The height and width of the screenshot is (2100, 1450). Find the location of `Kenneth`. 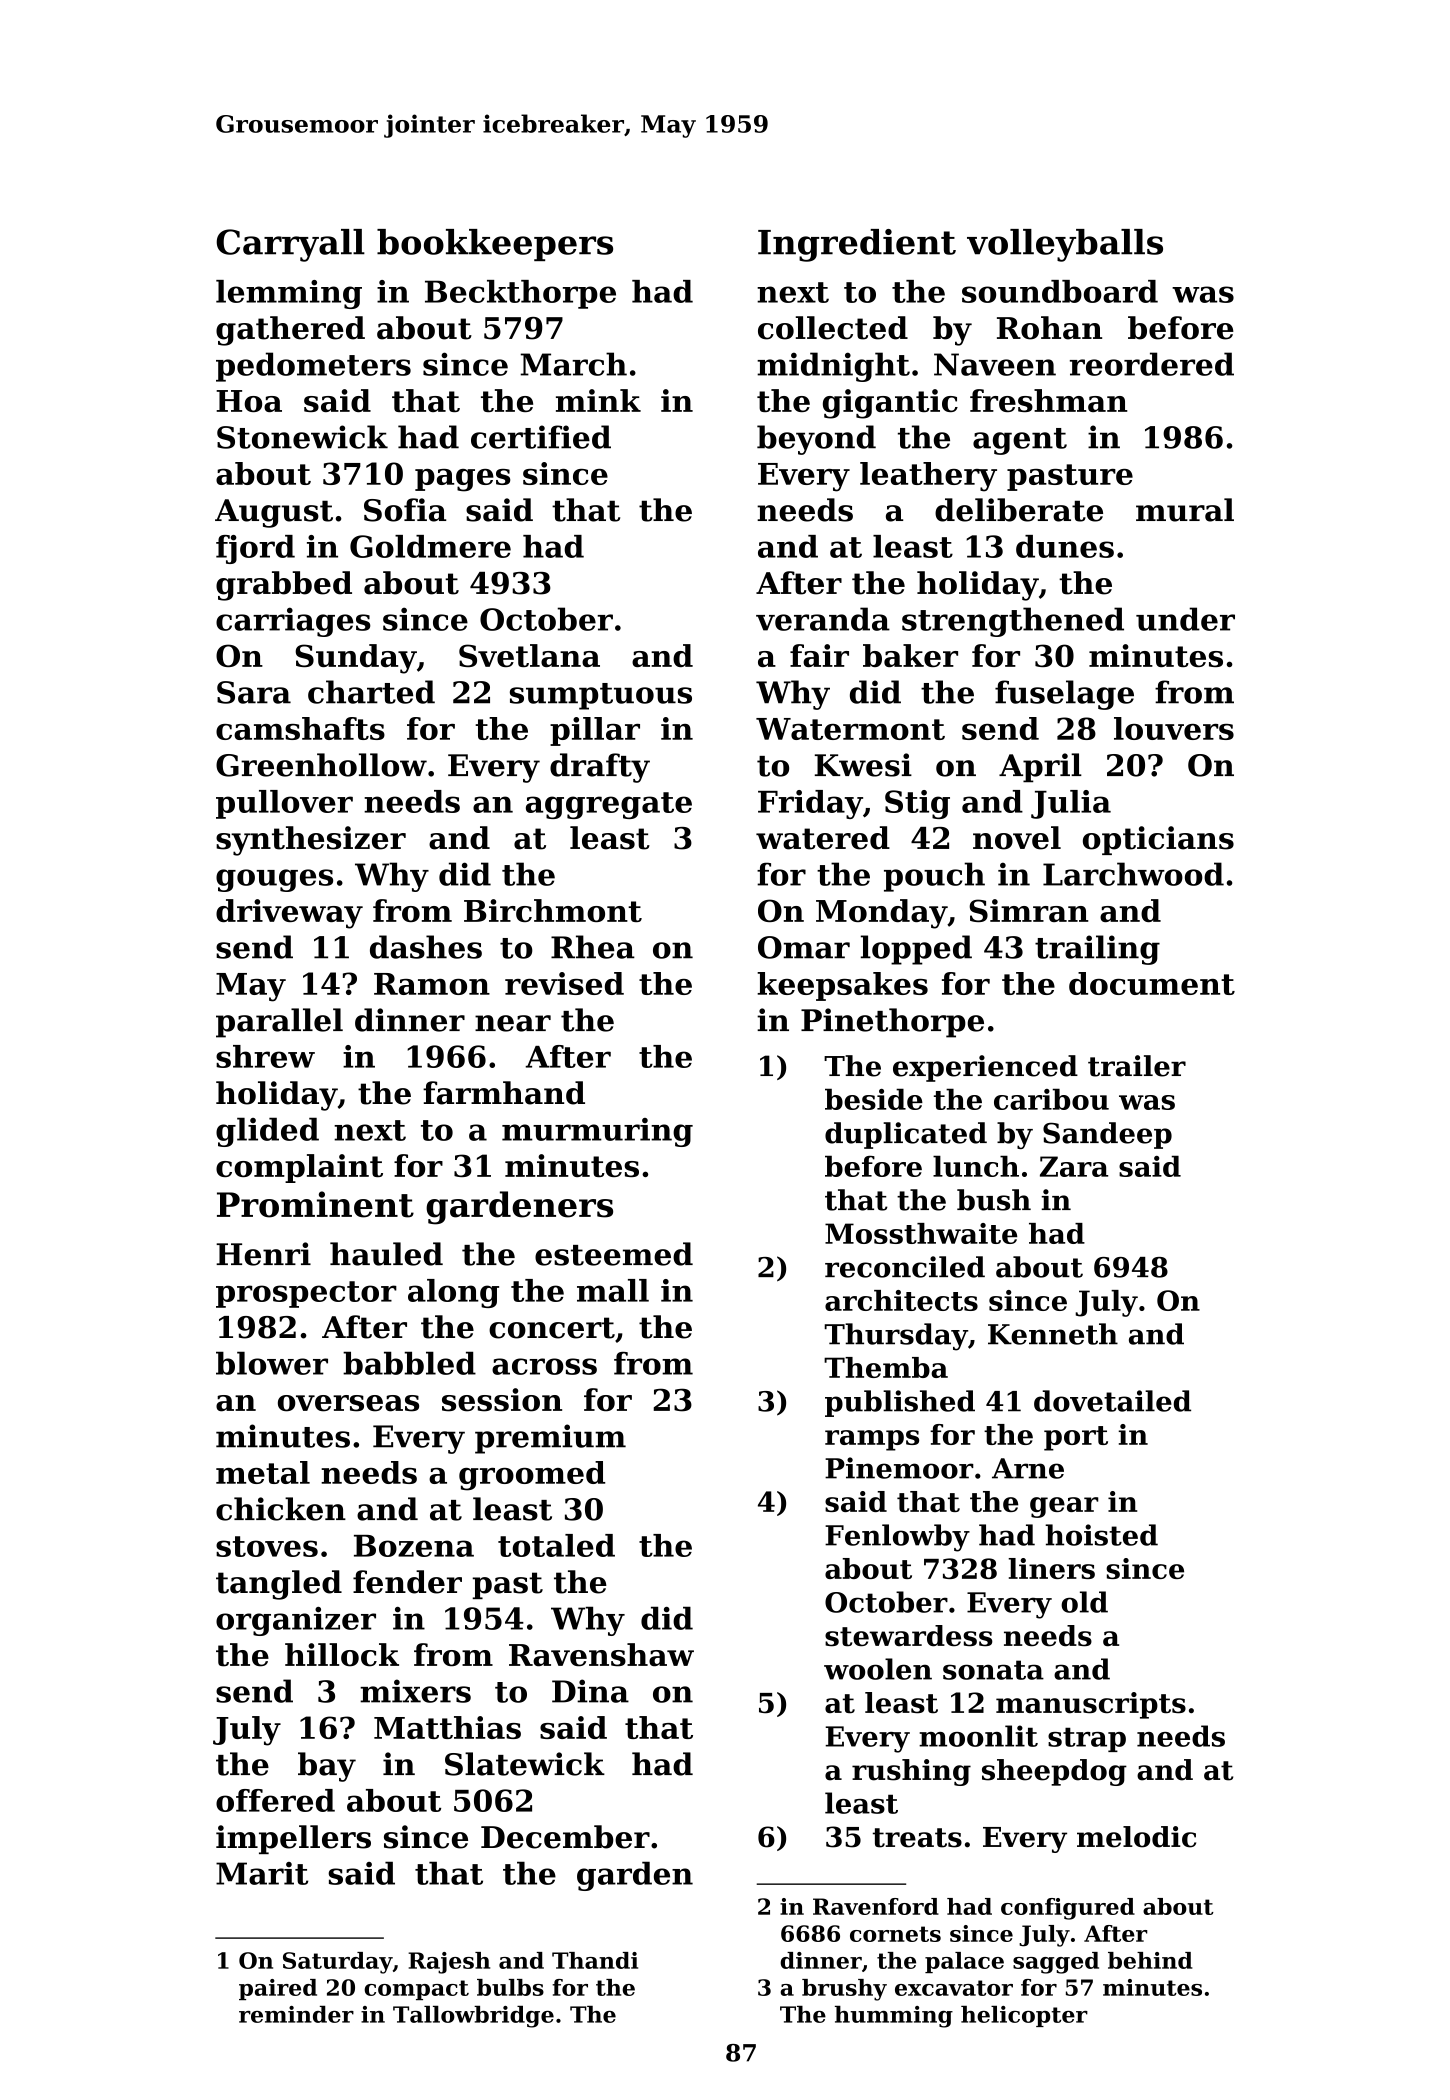

Kenneth is located at coordinates (1053, 1334).
